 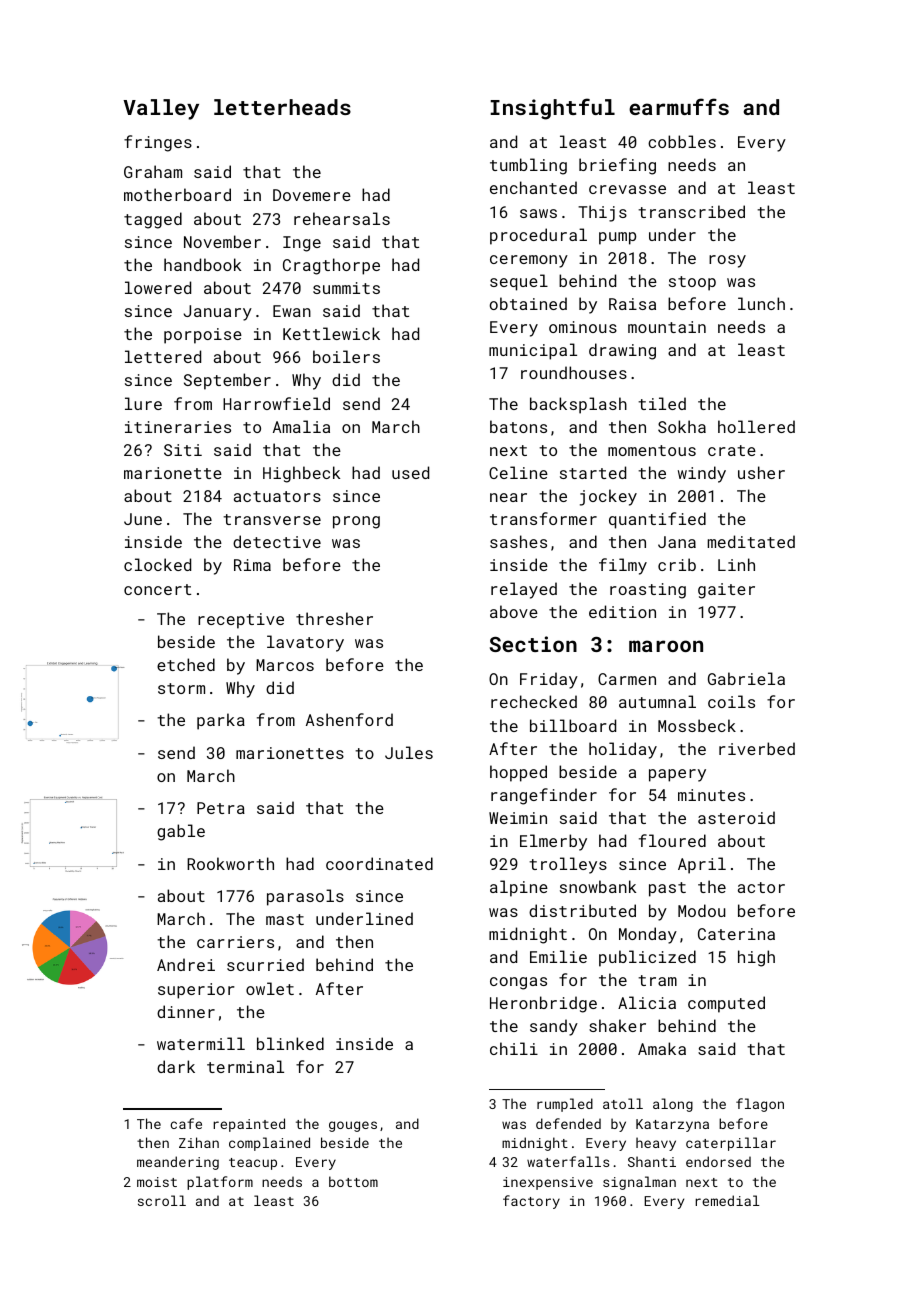 What do you see at coordinates (677, 542) in the document?
I see `Jana` at bounding box center [677, 542].
